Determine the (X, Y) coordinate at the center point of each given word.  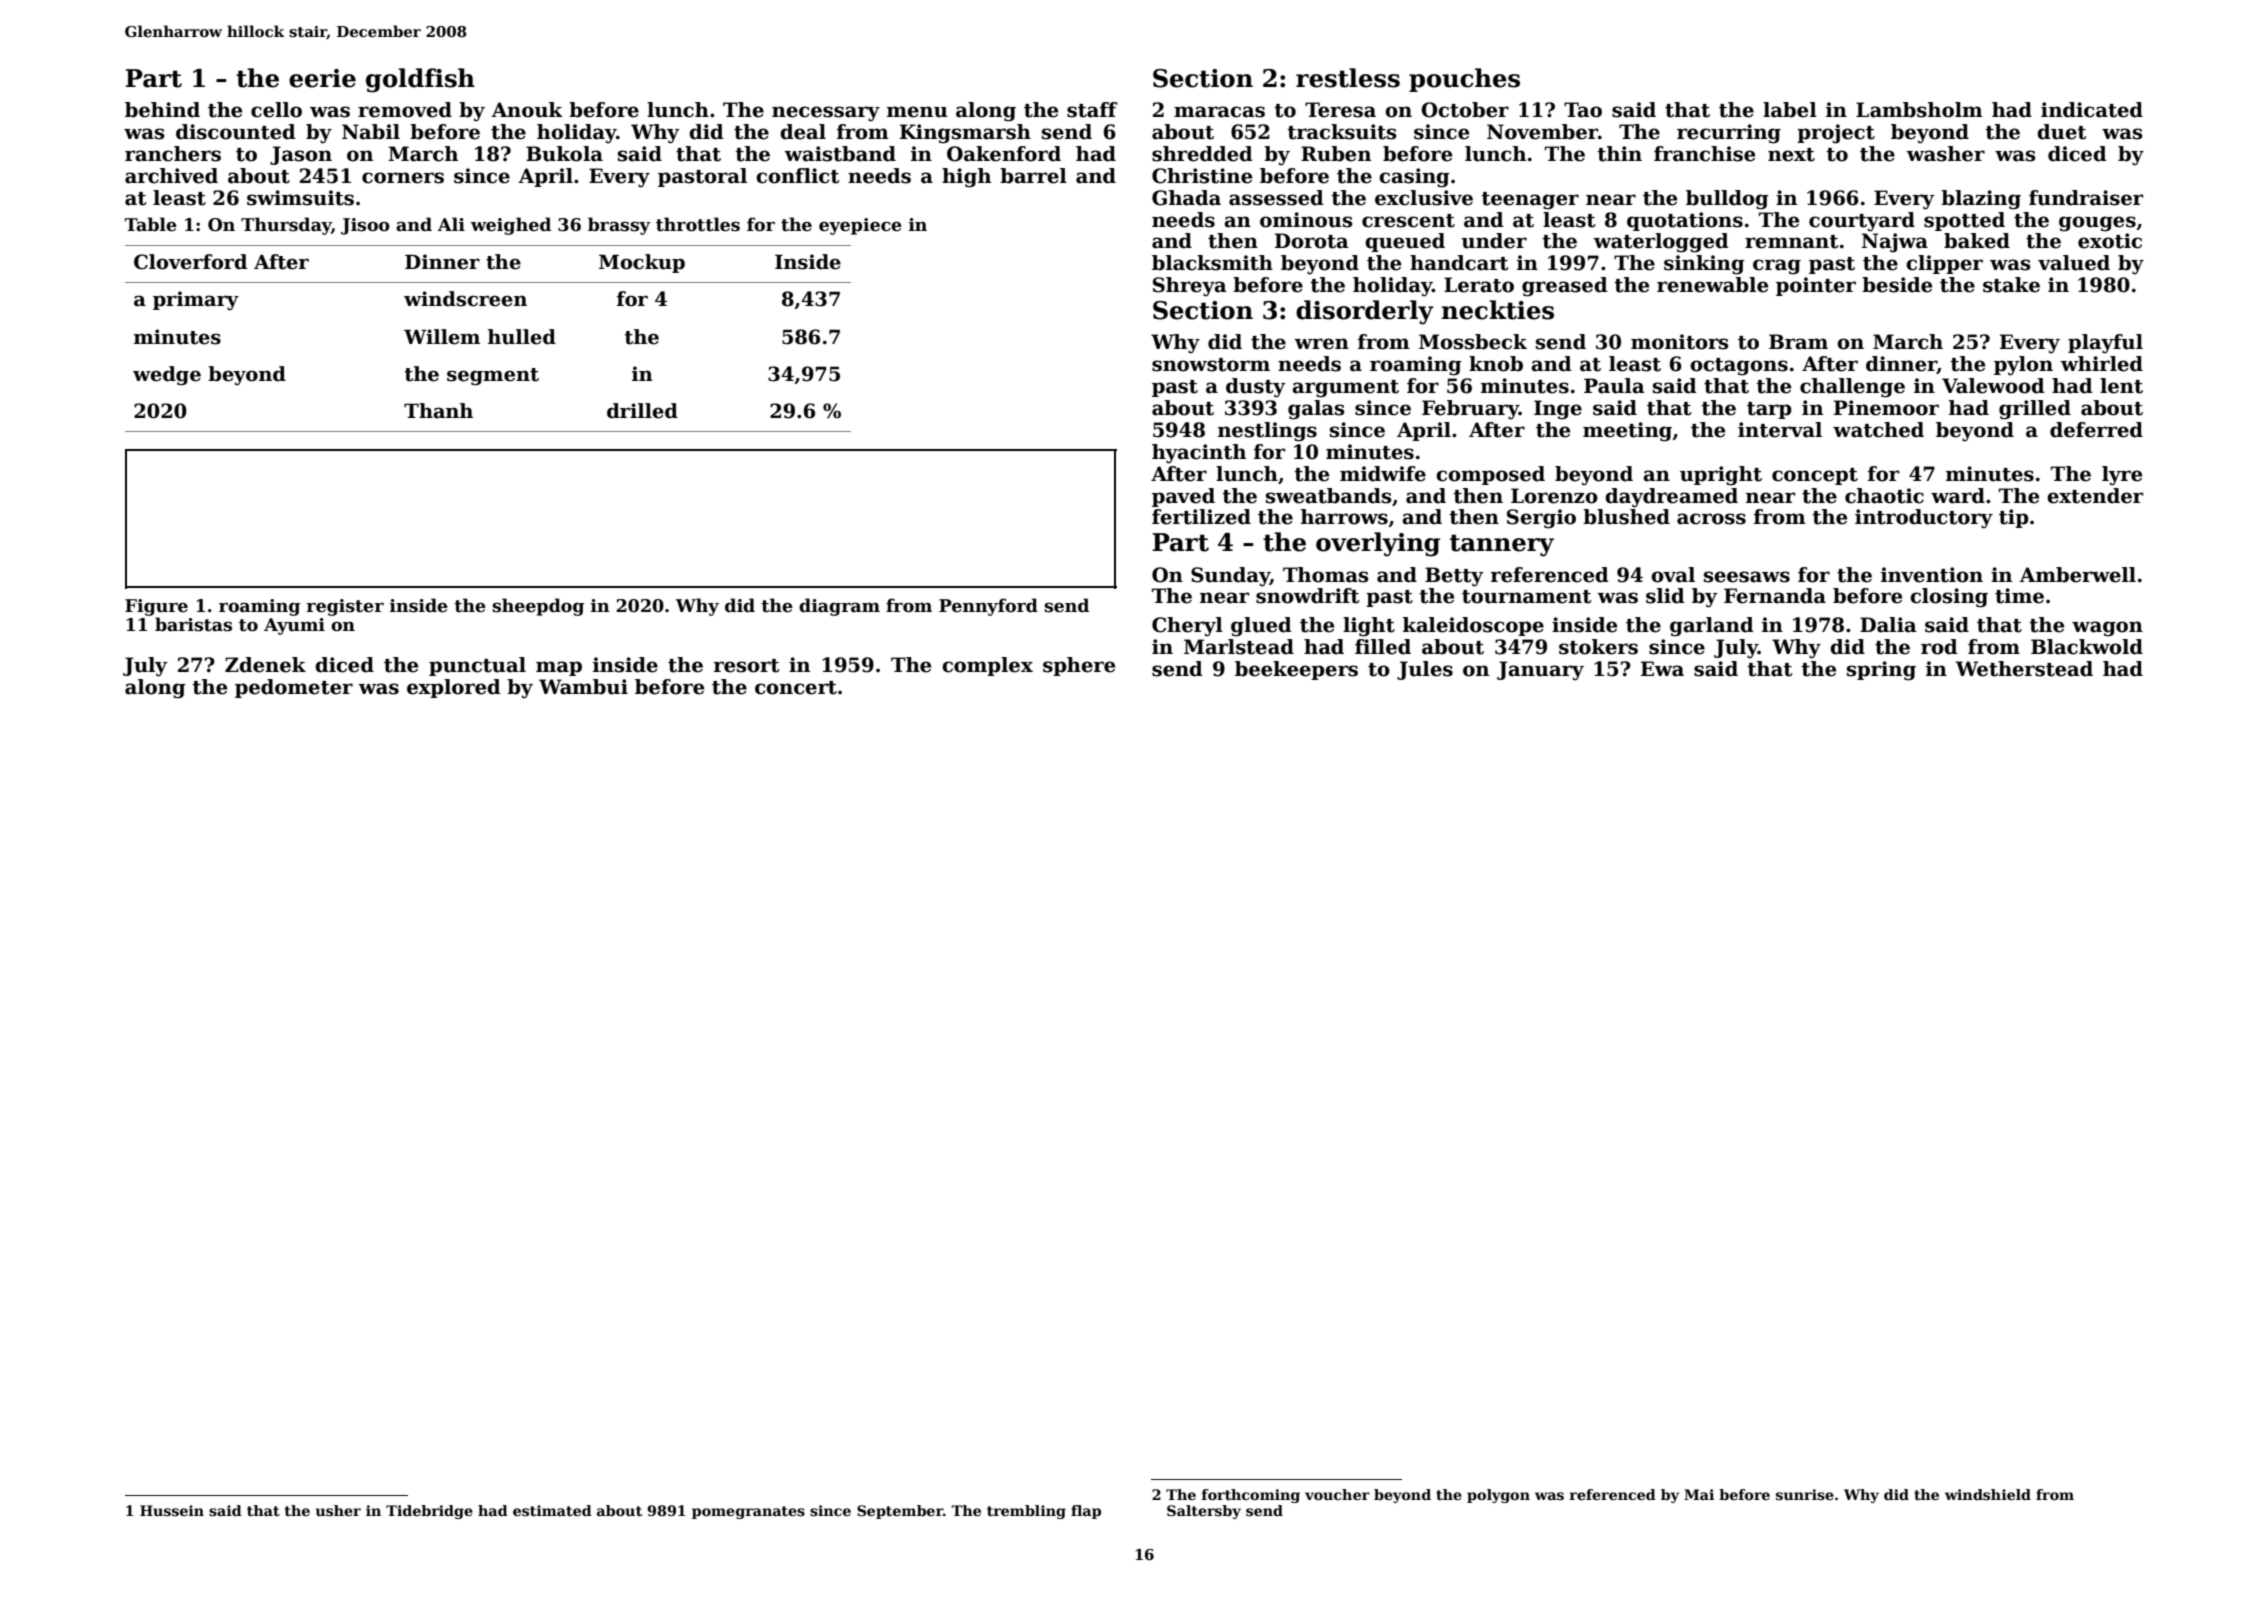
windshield (1988, 1494)
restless (1348, 78)
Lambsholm (1919, 110)
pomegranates (748, 1512)
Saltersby (1204, 1512)
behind (162, 110)
